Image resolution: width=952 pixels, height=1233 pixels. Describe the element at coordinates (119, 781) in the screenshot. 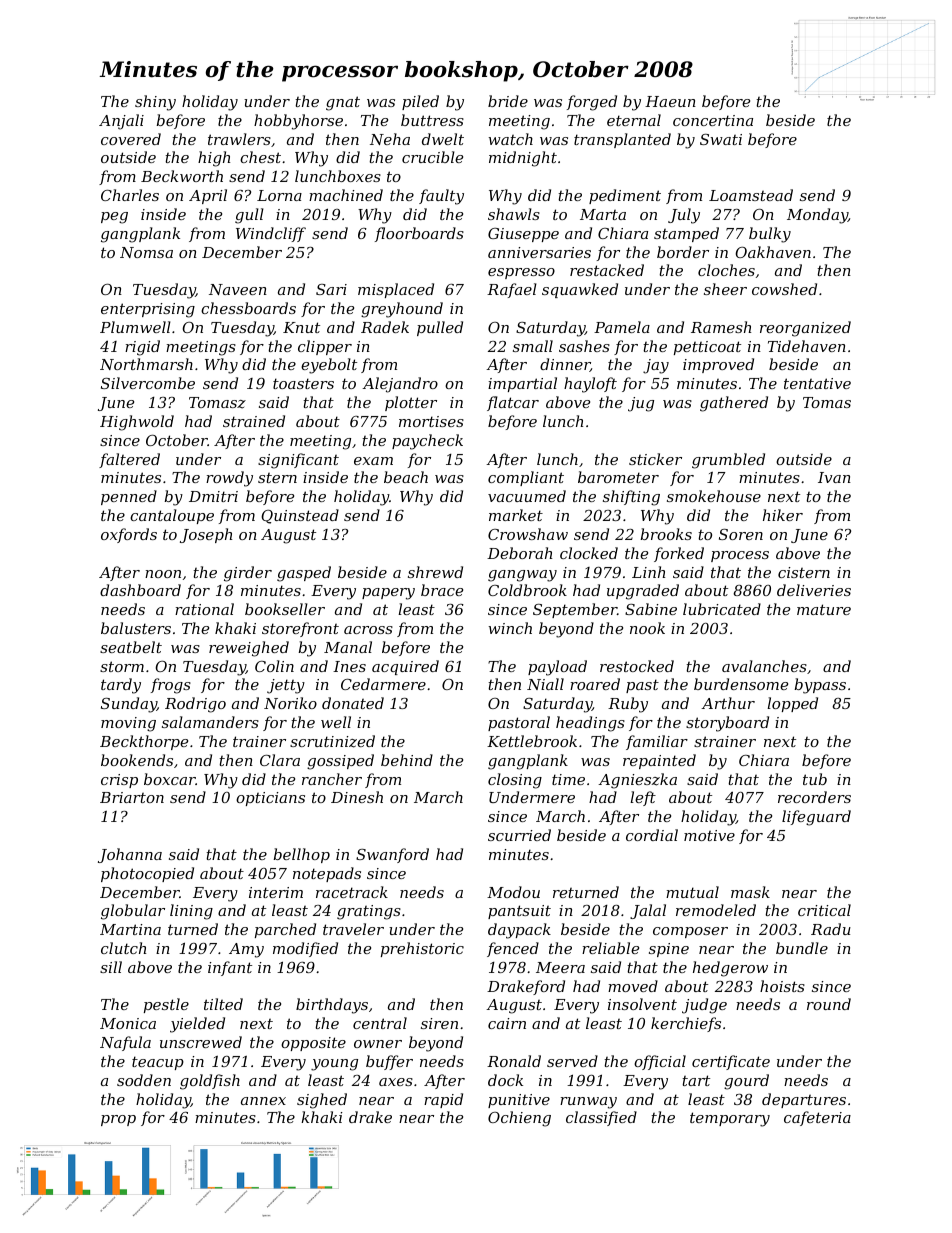

I see `crisp` at that location.
